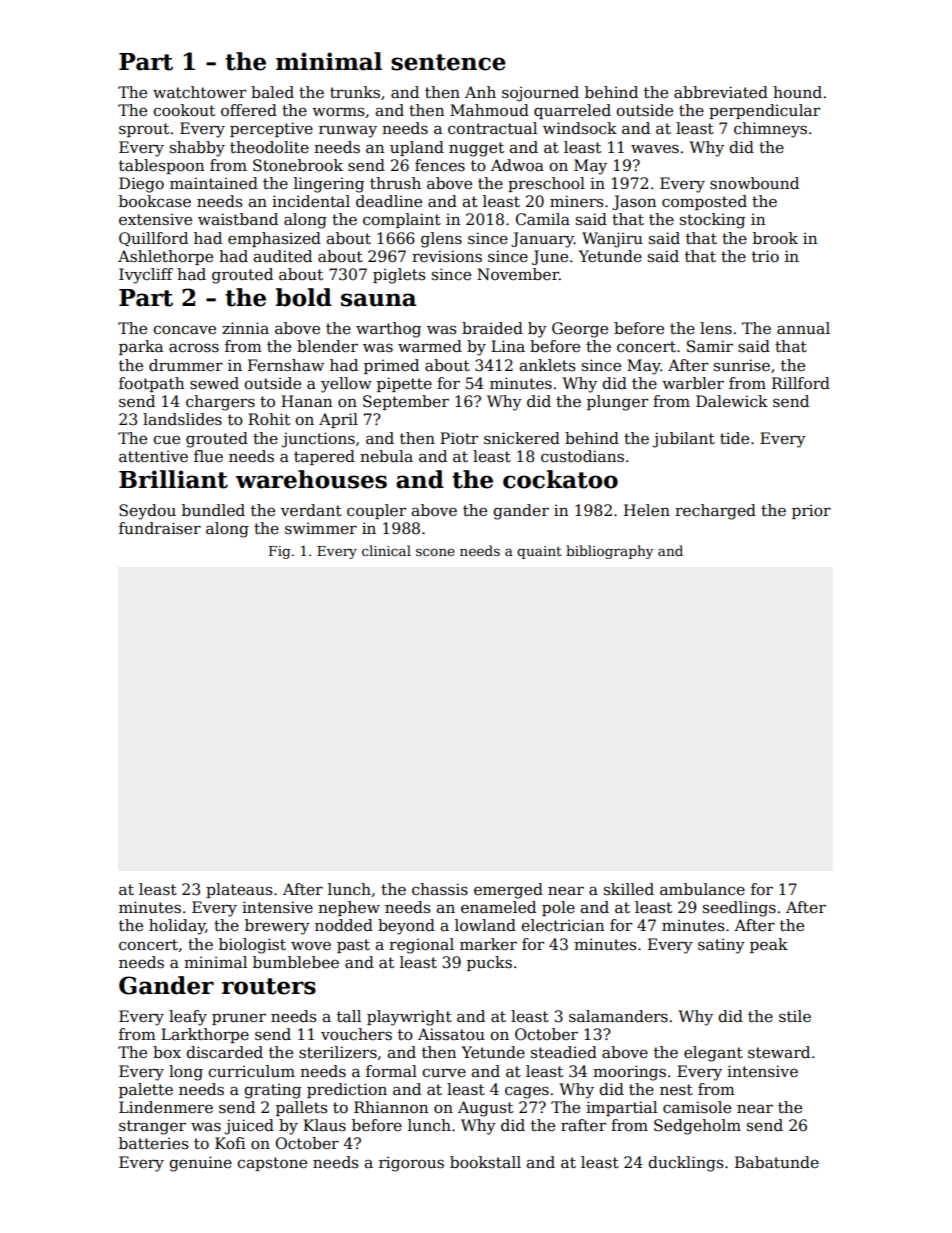 This document has width=952, height=1233. I want to click on capstone, so click(272, 1164).
